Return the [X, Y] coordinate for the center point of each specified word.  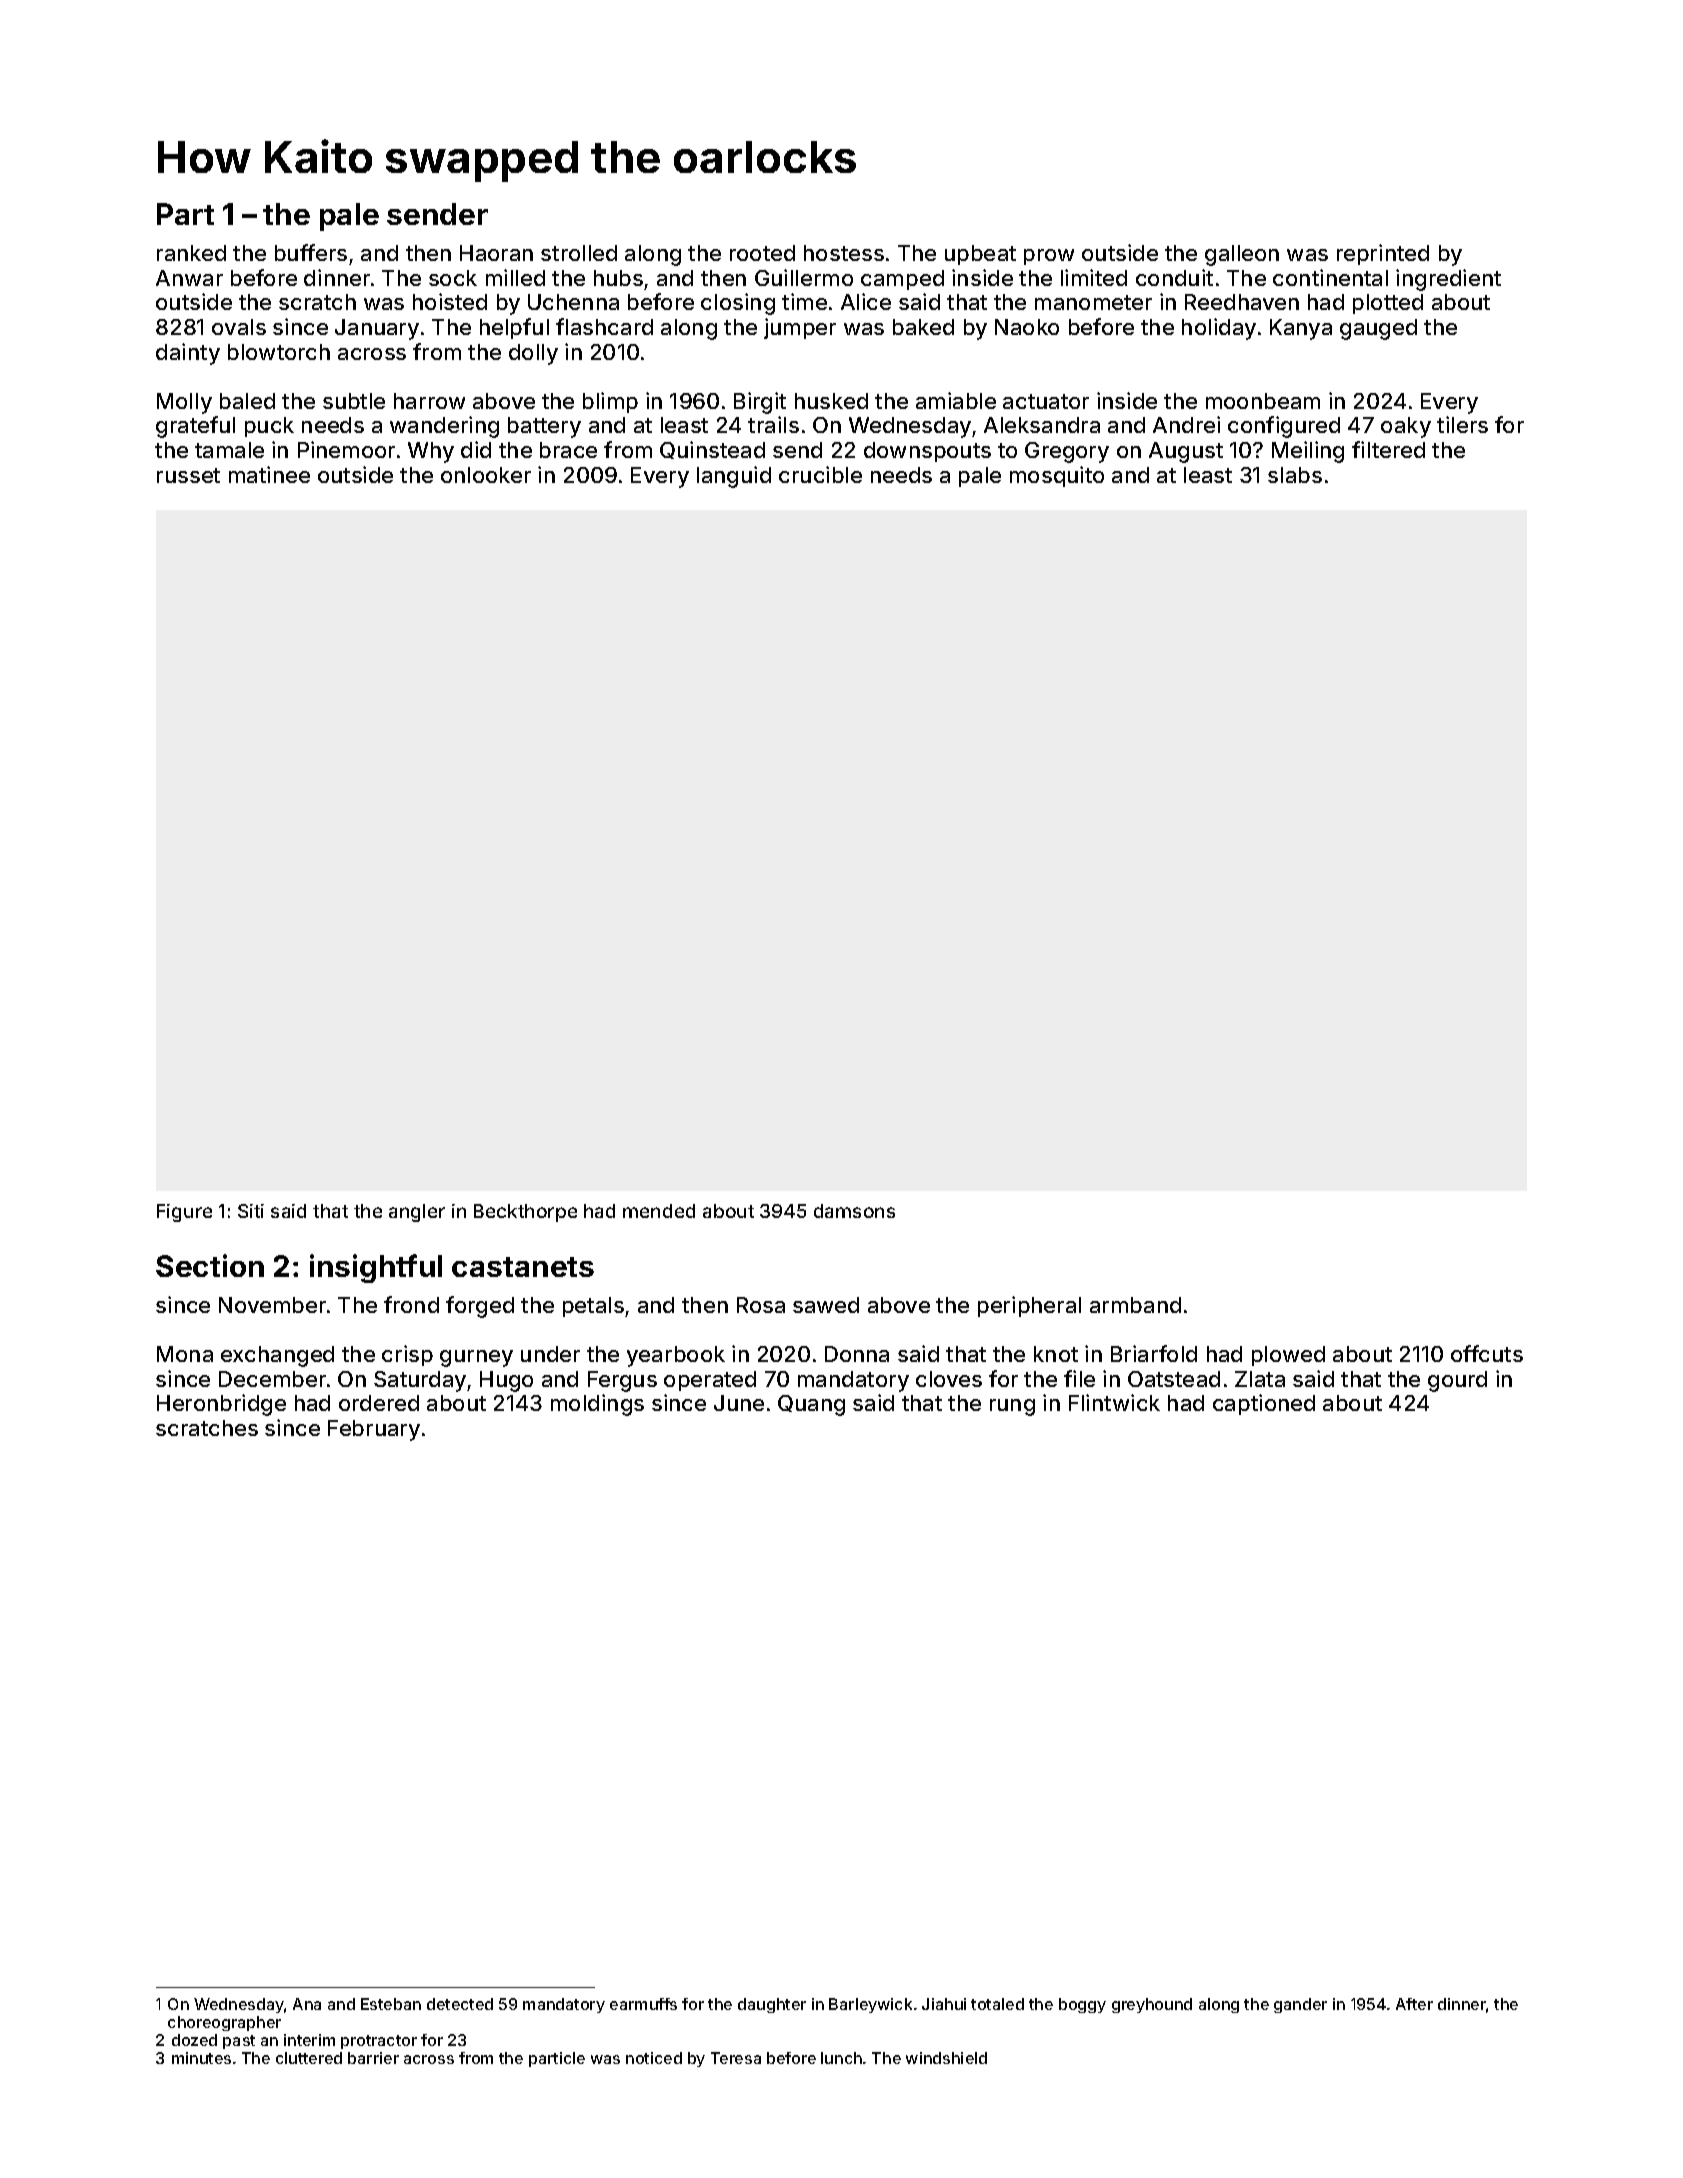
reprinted [1383, 254]
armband [1135, 1305]
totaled [997, 2004]
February [374, 1430]
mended [659, 1211]
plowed [1288, 1356]
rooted [762, 253]
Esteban [391, 2004]
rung [1012, 1407]
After [1414, 2004]
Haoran [496, 253]
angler [417, 1213]
